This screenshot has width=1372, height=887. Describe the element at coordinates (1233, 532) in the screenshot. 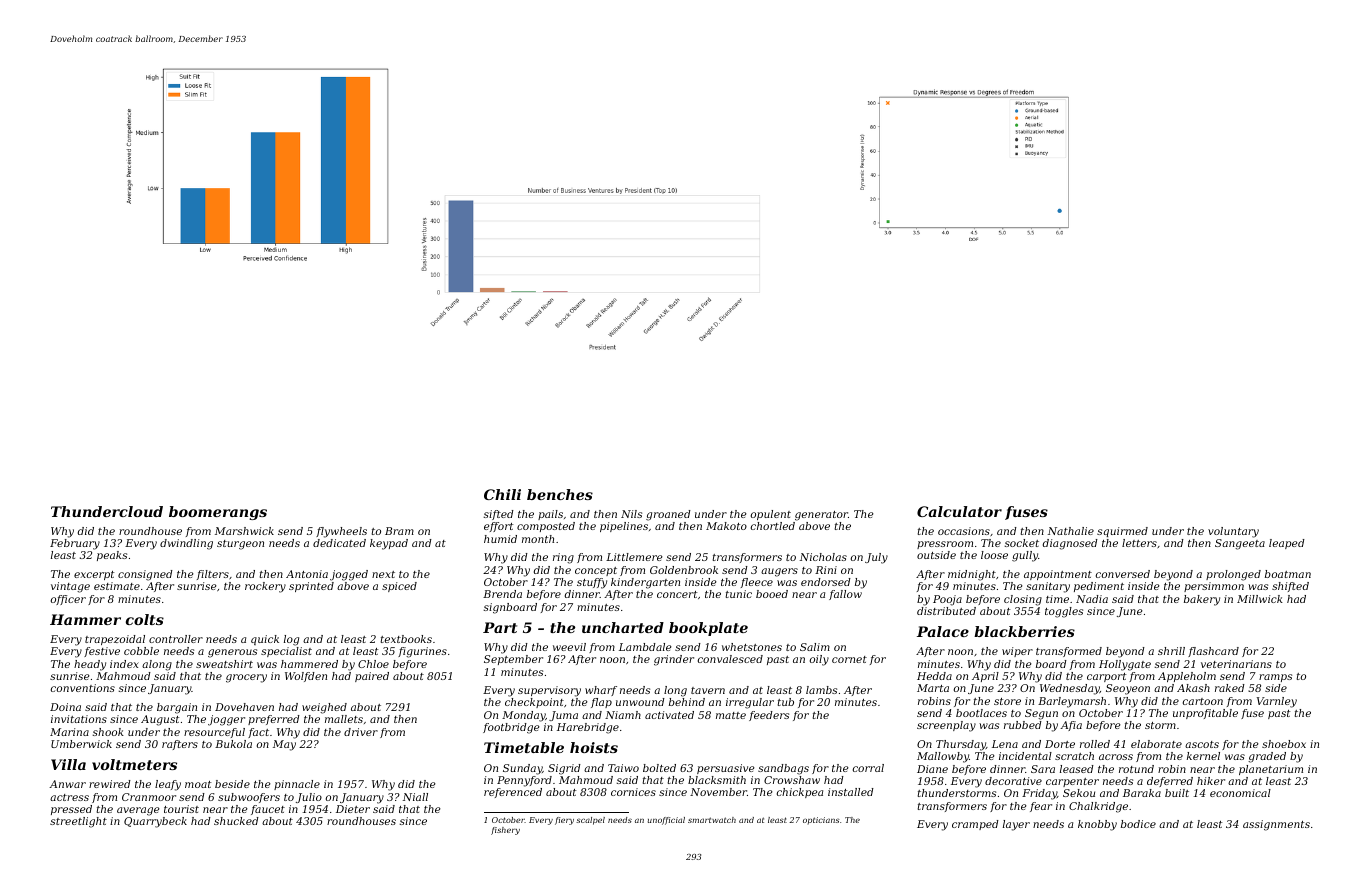

I see `voluntary` at that location.
